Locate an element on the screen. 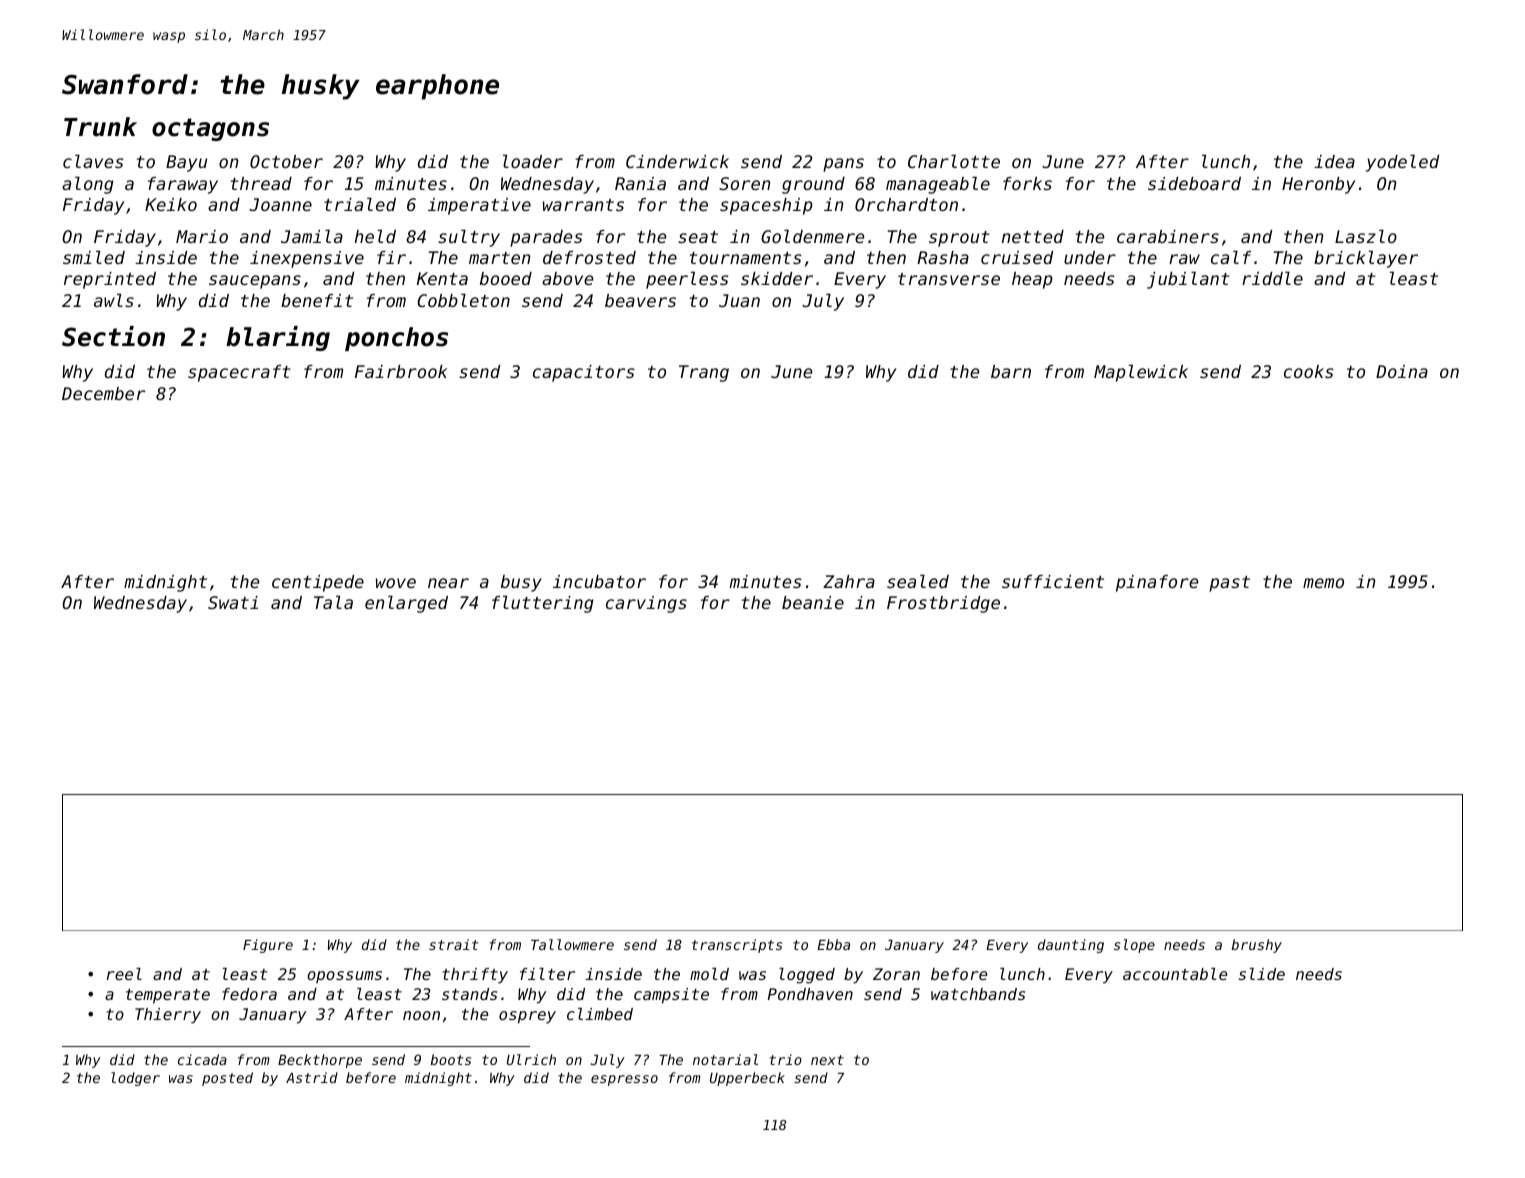 The width and height of the screenshot is (1525, 1178). Ulrich is located at coordinates (531, 1059).
